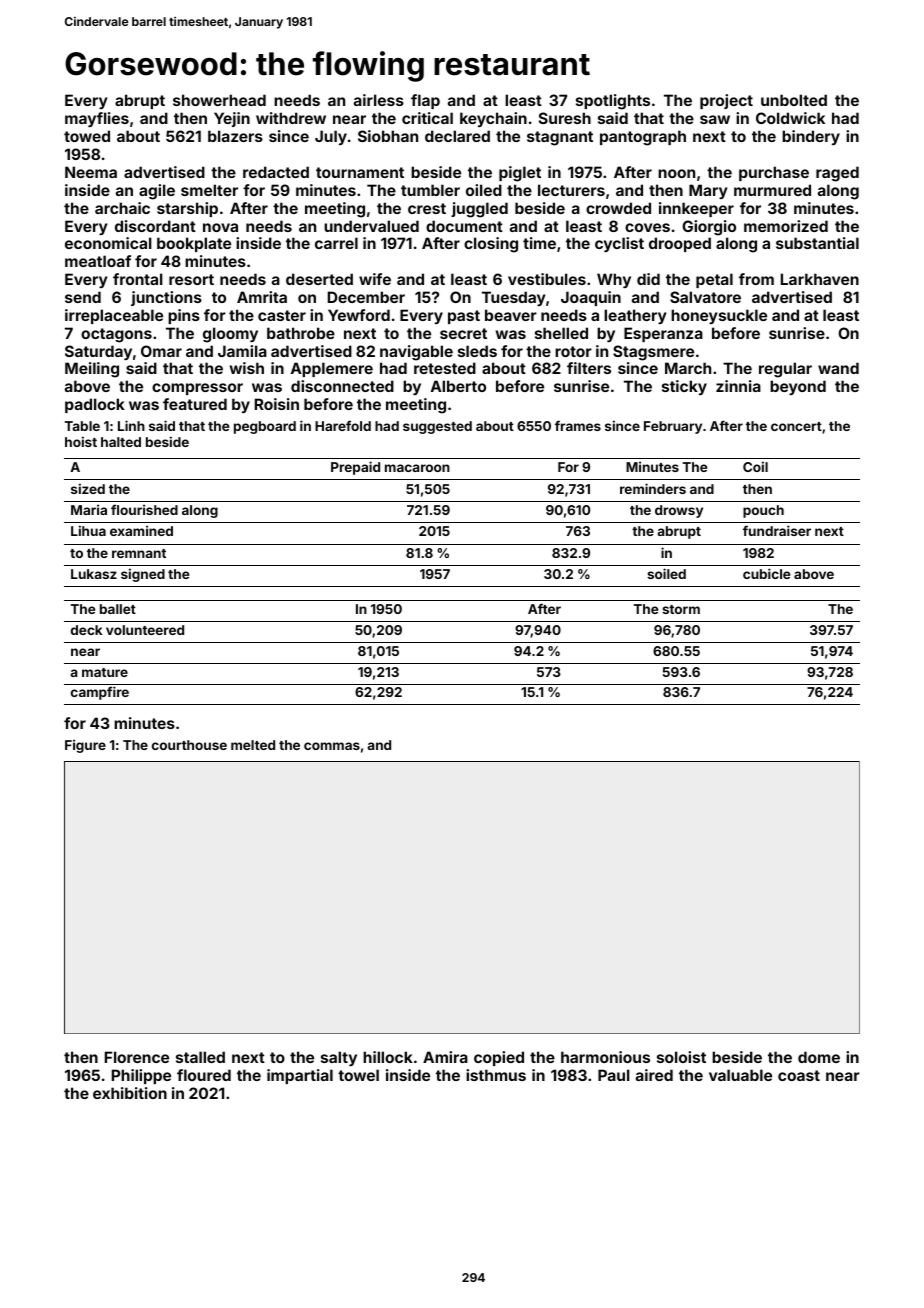  I want to click on airless, so click(379, 100).
